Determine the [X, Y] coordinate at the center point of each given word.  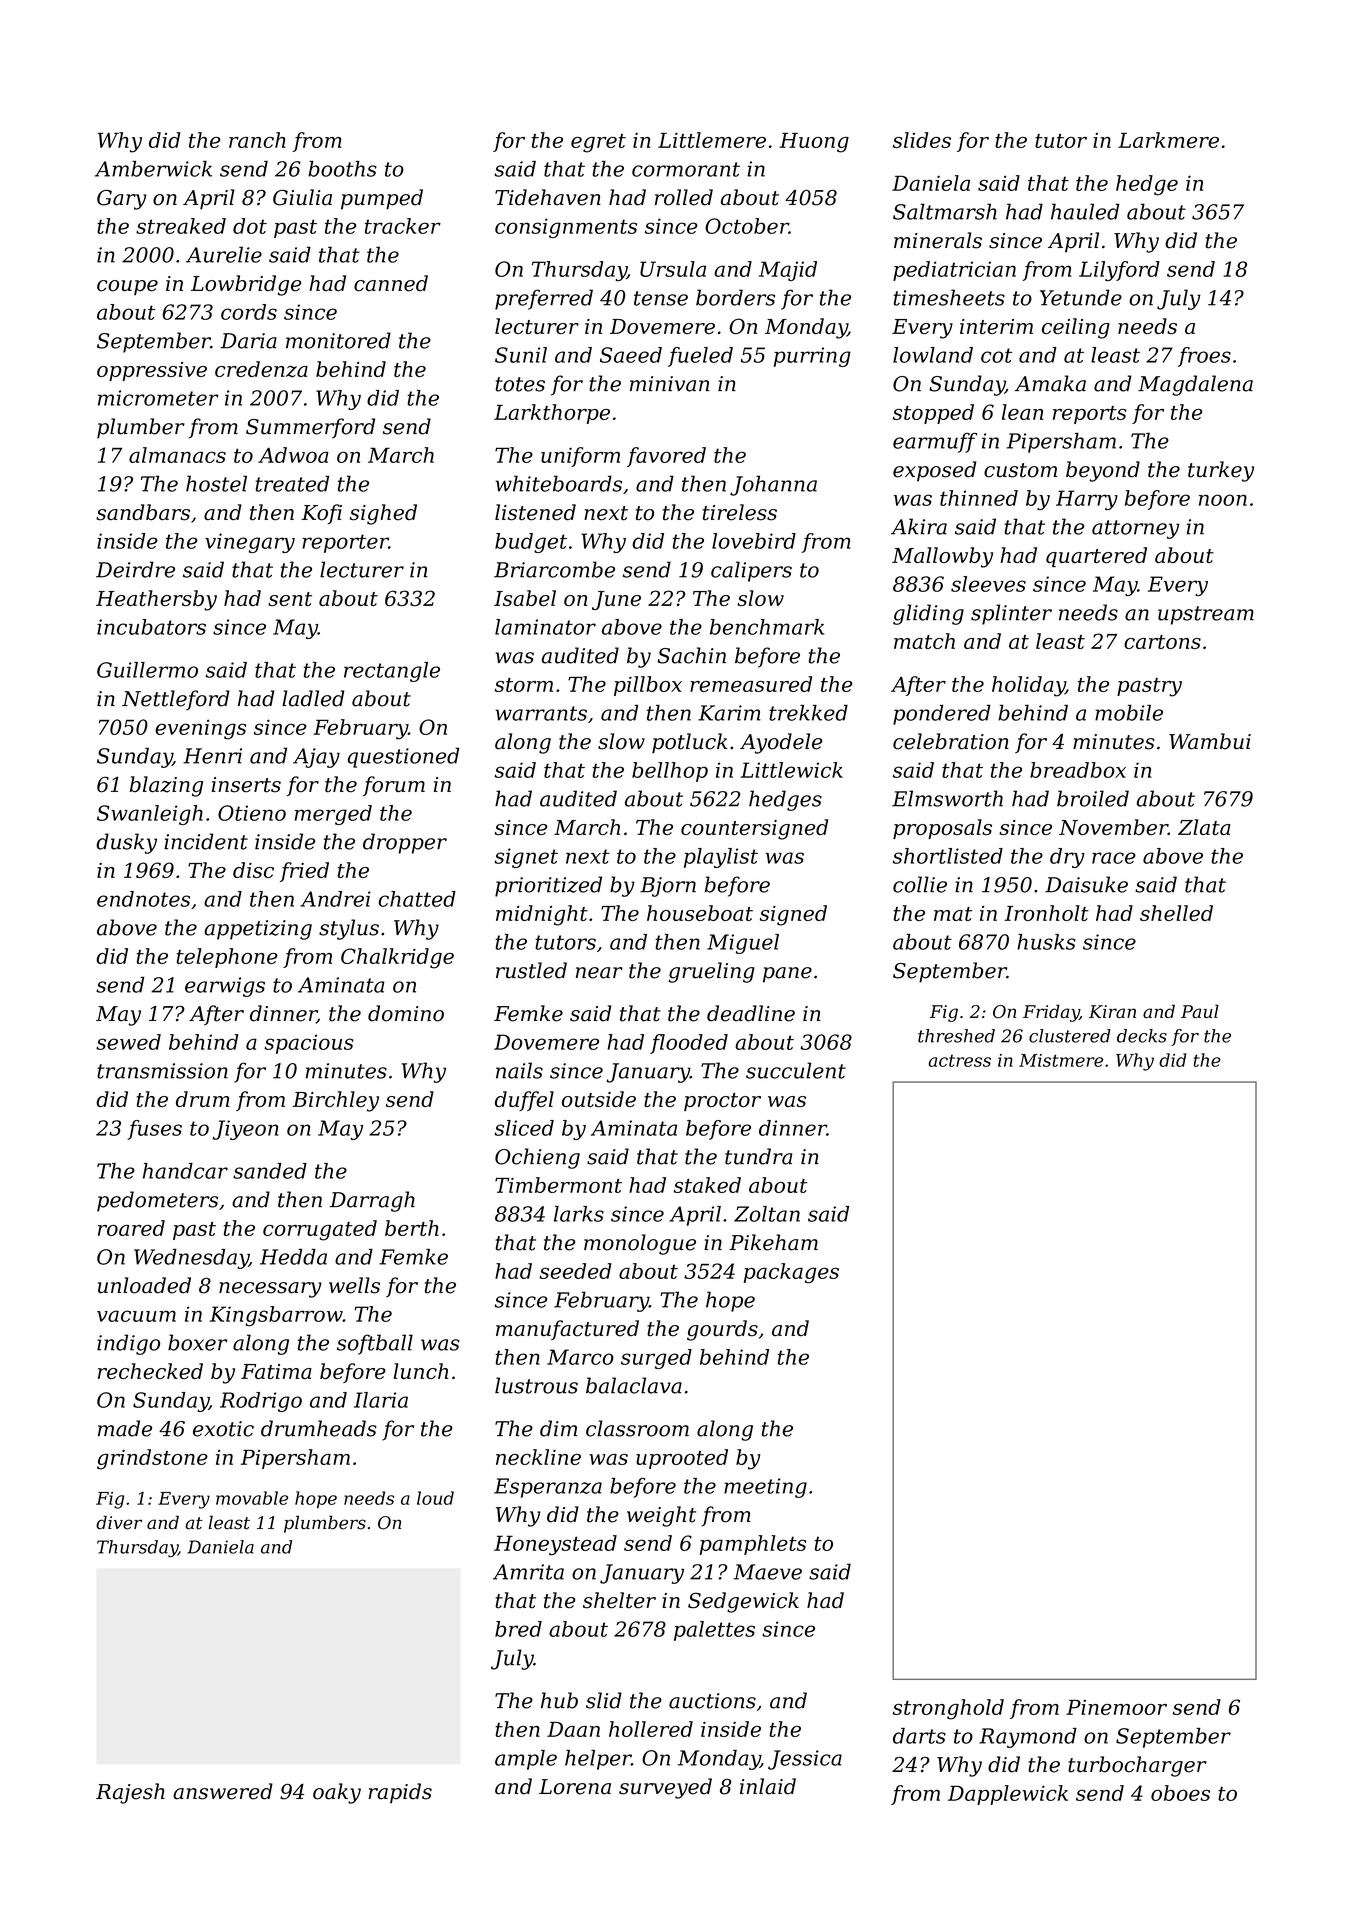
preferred [544, 299]
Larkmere [1168, 140]
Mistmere [1061, 1060]
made [125, 1428]
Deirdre [135, 569]
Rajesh [130, 1793]
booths [342, 169]
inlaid [768, 1786]
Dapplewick [1008, 1795]
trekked [808, 713]
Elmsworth [947, 798]
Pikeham [773, 1242]
